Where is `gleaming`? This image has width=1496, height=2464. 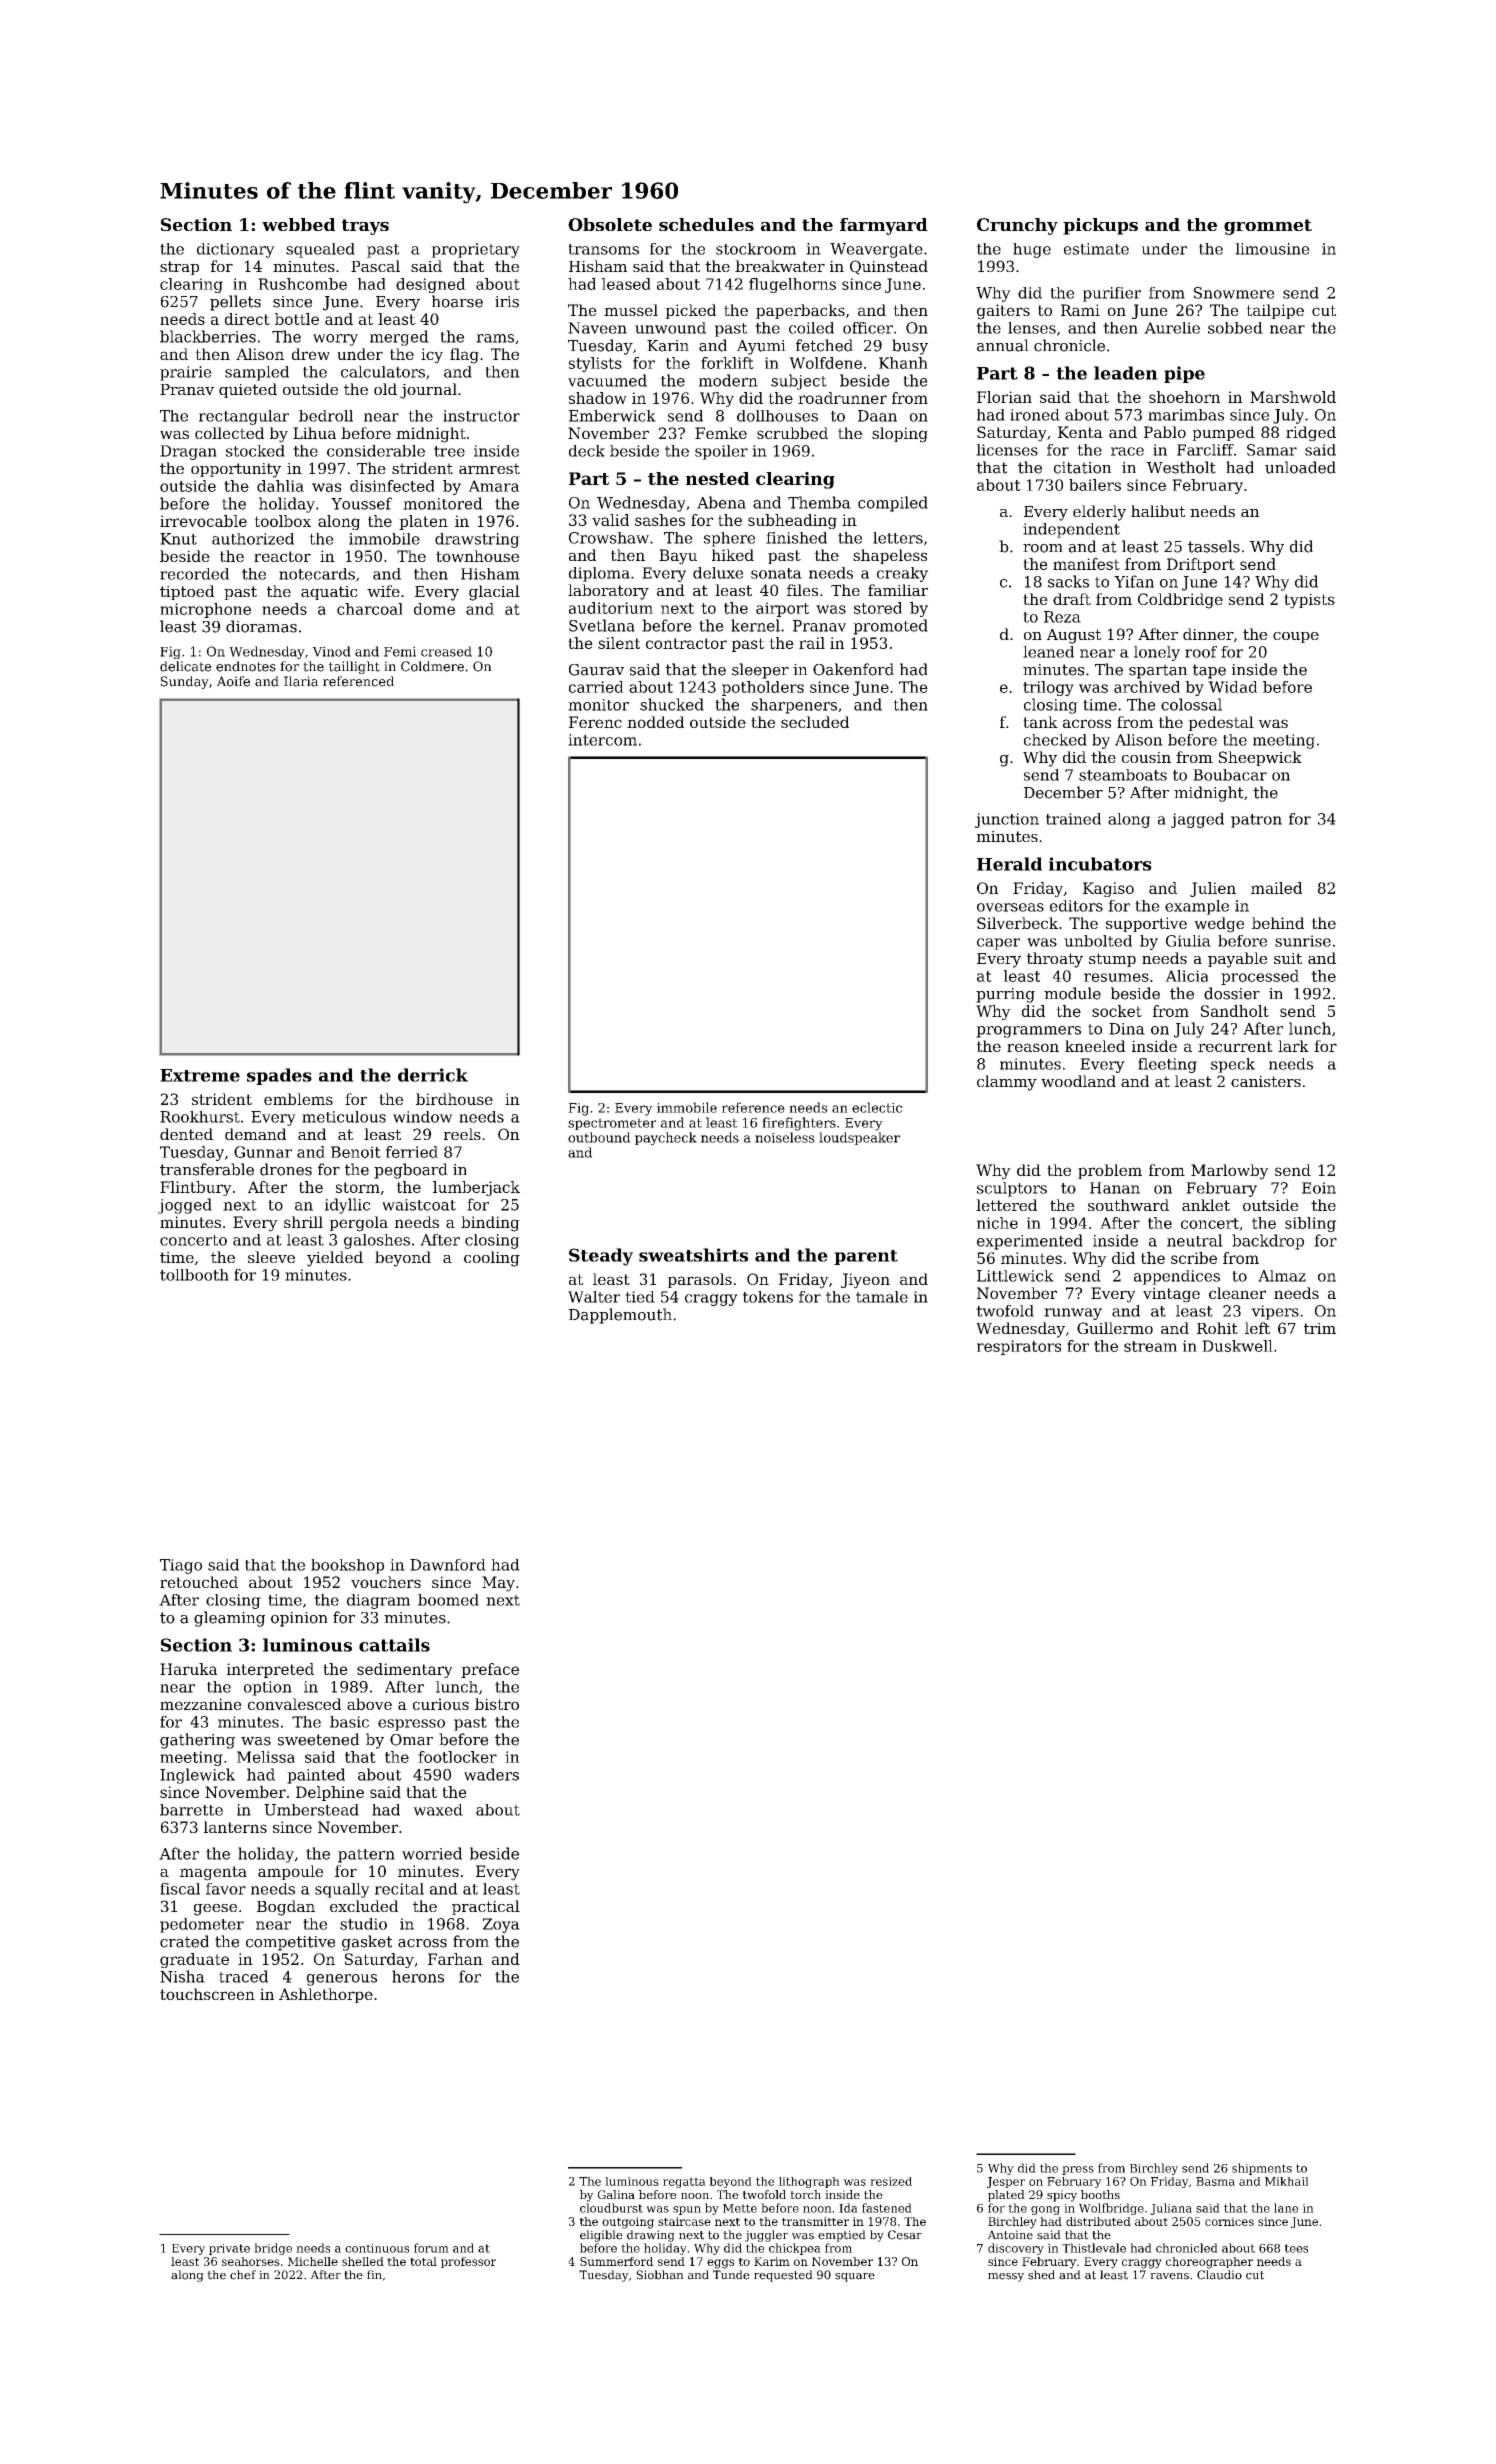 gleaming is located at coordinates (229, 1619).
